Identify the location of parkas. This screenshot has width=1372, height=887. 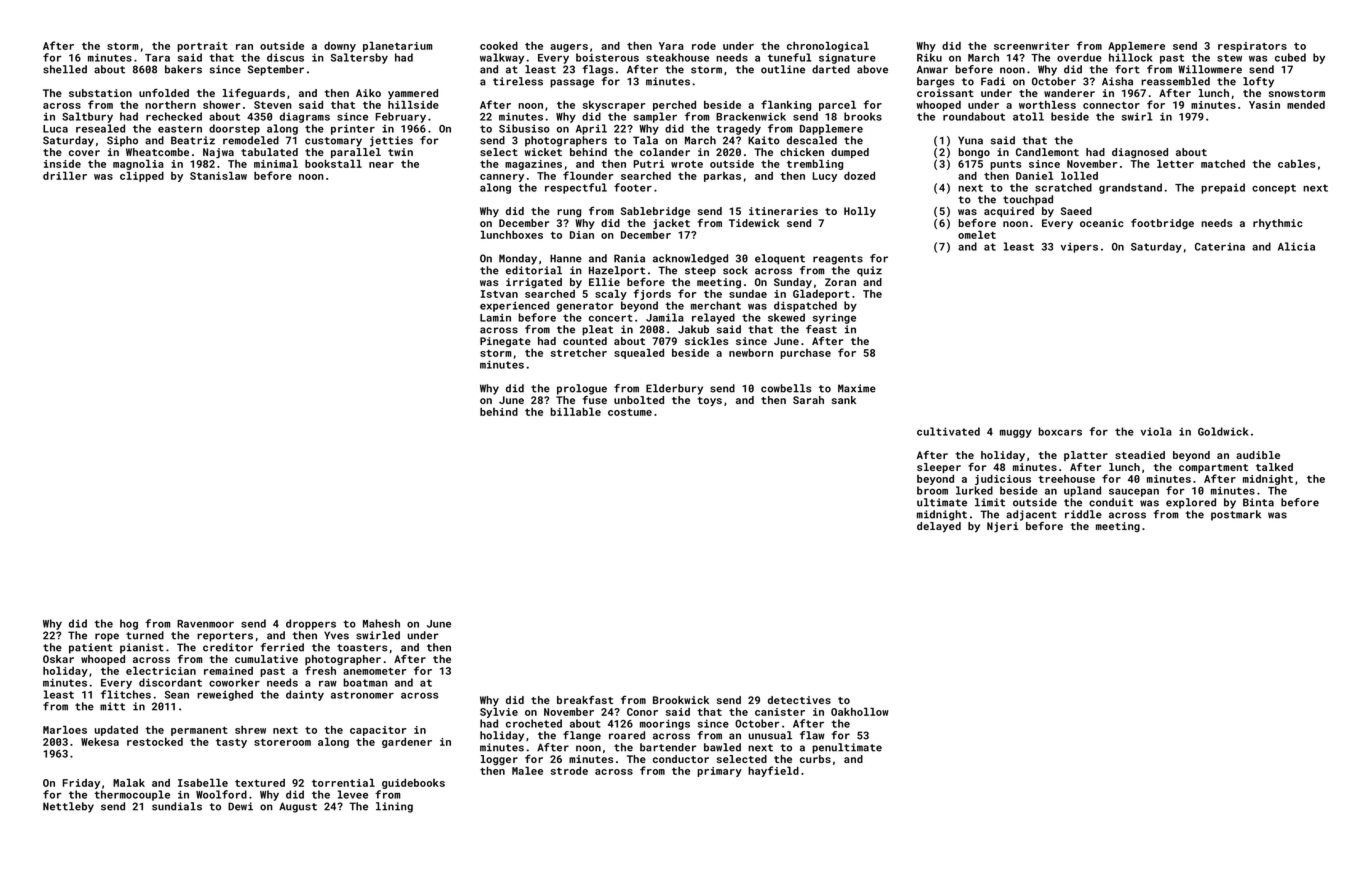
(722, 177).
